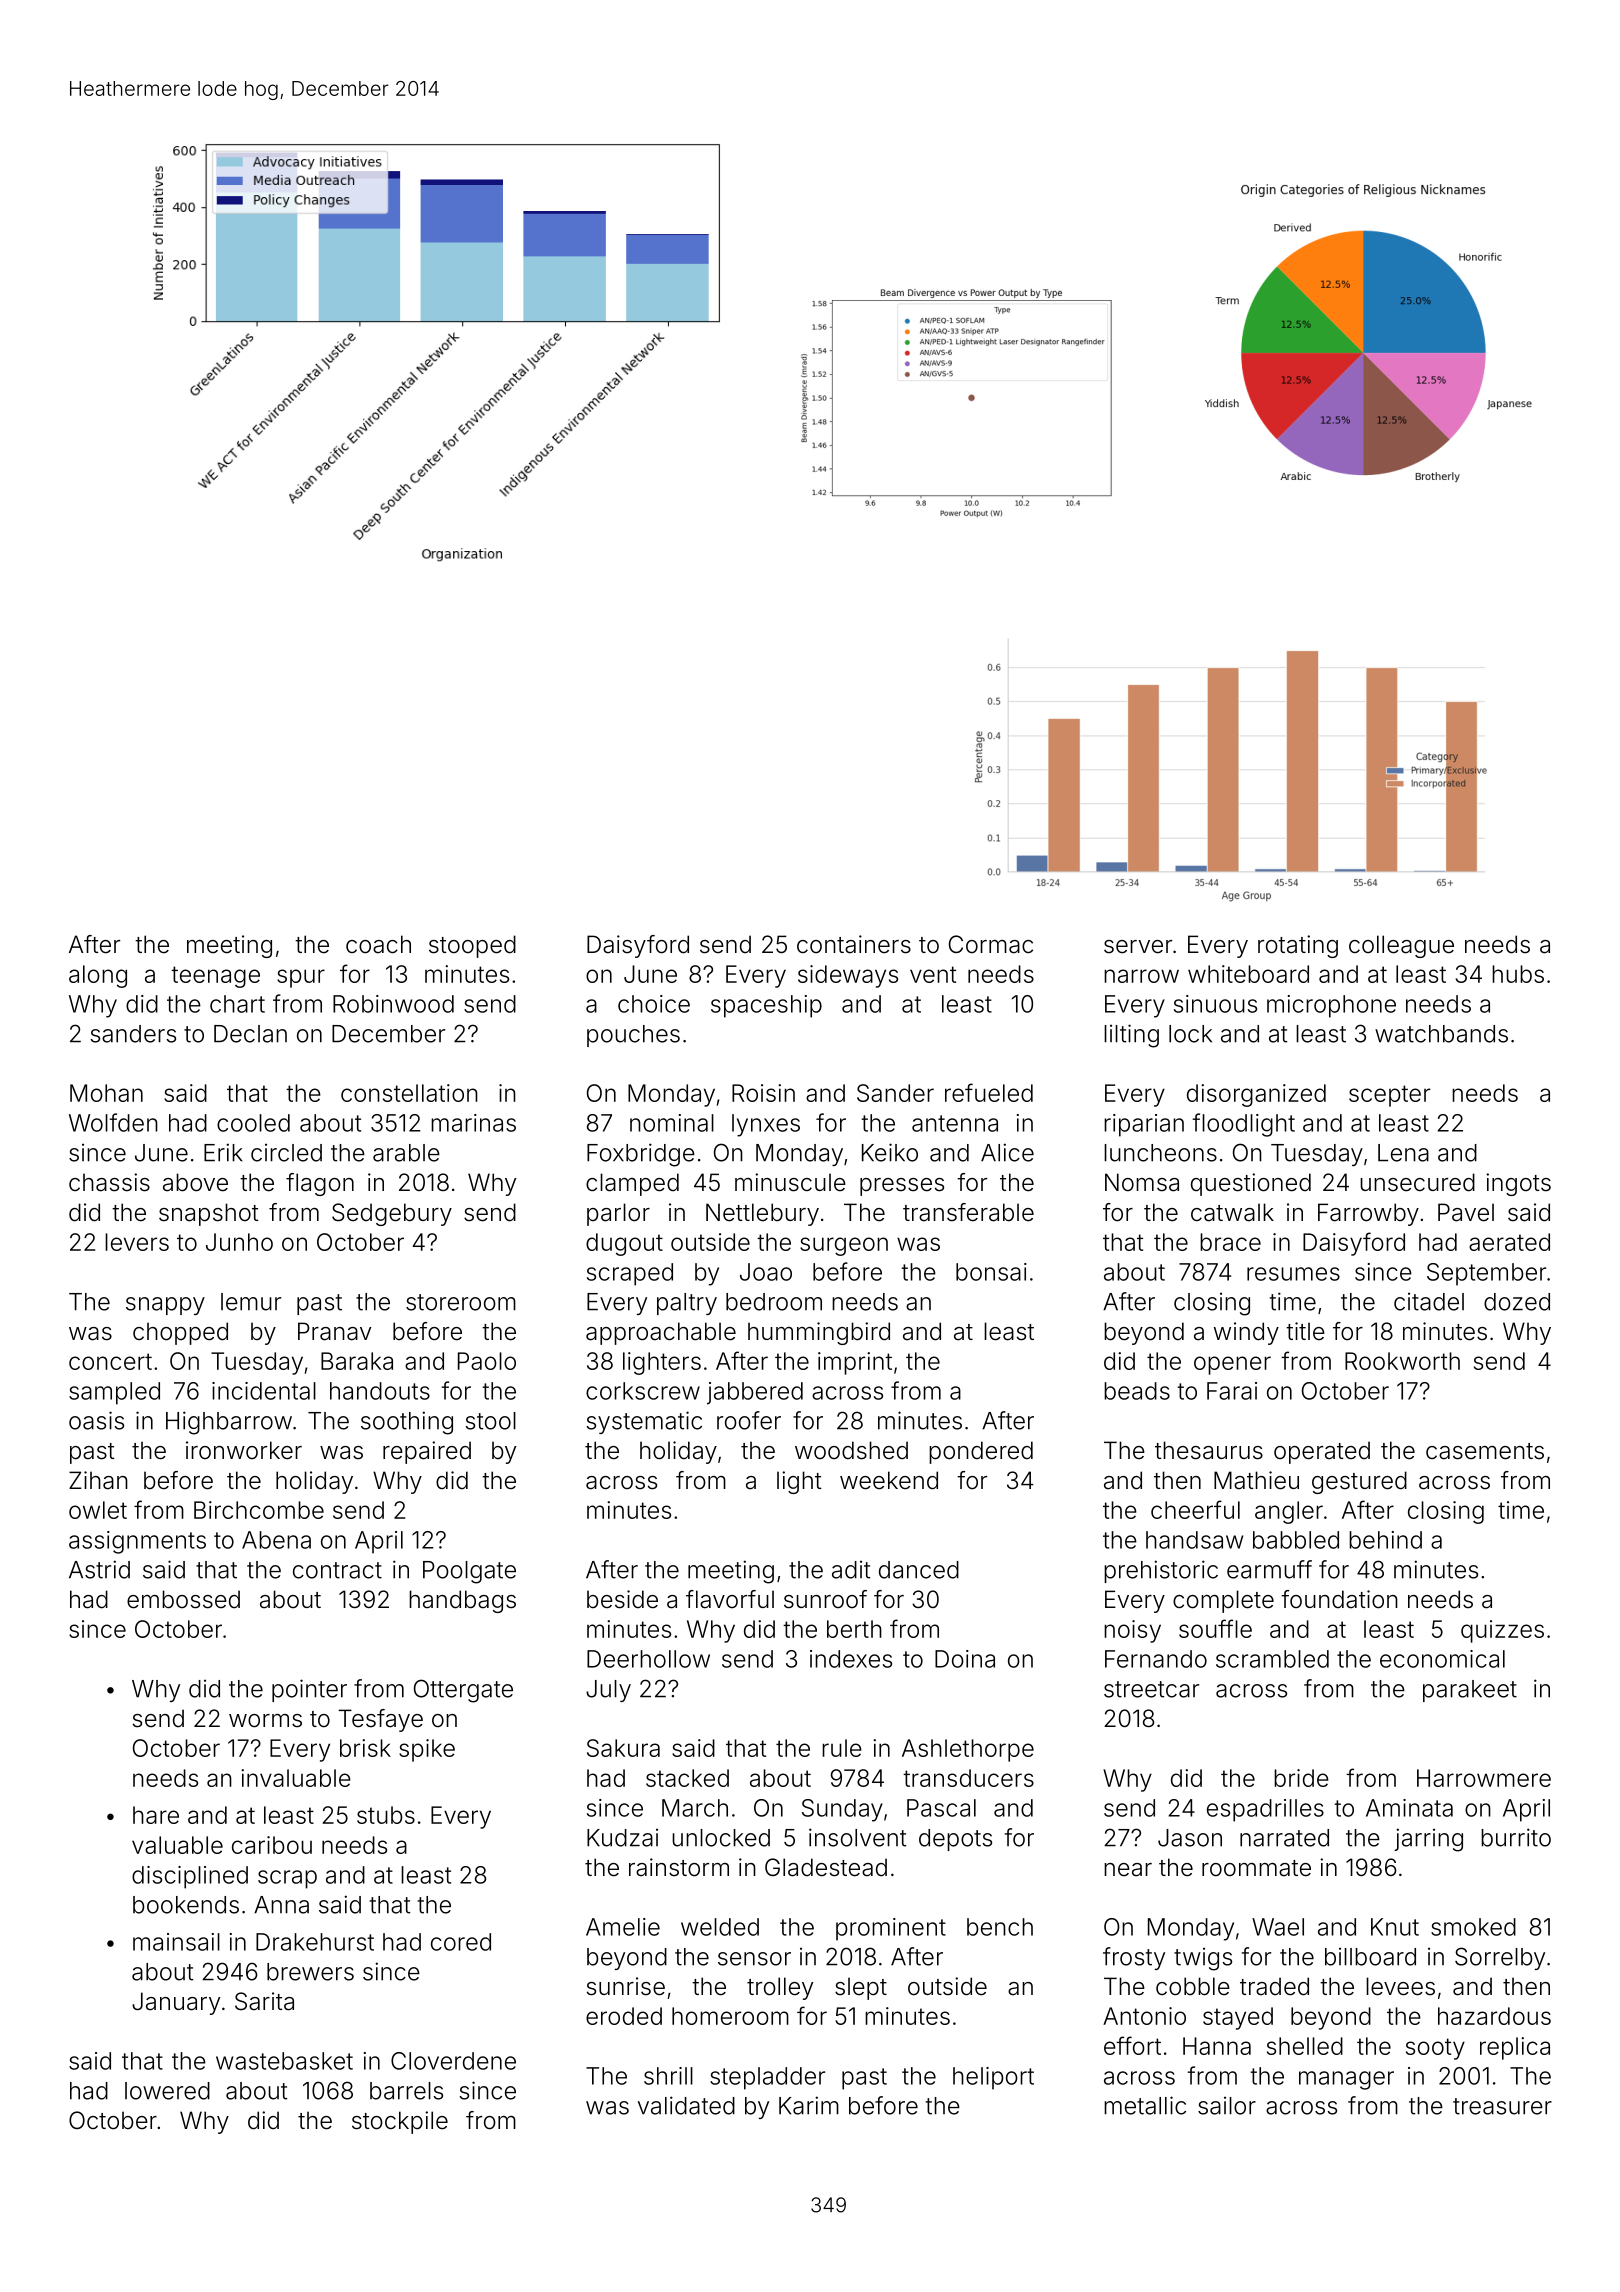  I want to click on hare, so click(156, 1815).
